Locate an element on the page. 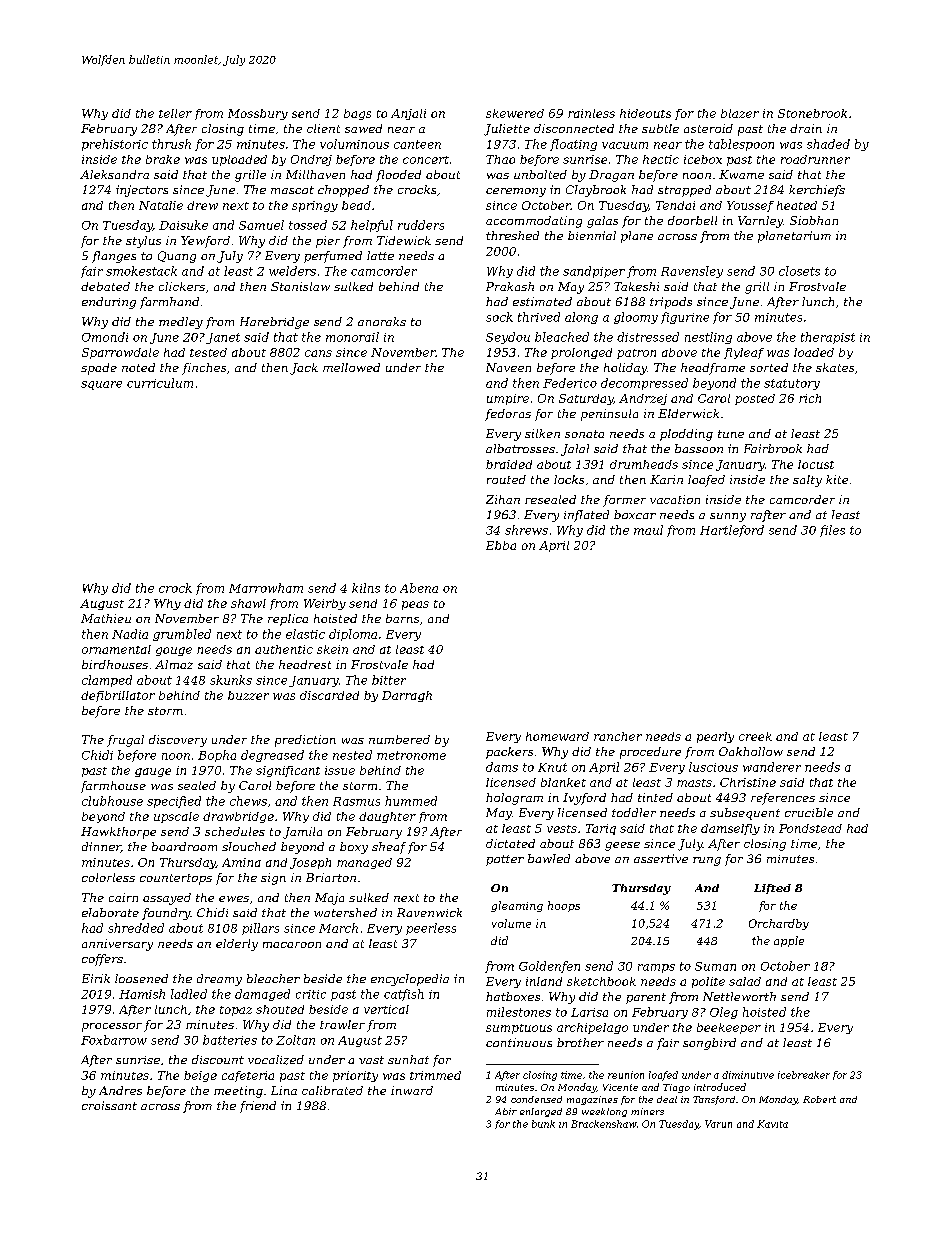  Pondstead is located at coordinates (810, 828).
